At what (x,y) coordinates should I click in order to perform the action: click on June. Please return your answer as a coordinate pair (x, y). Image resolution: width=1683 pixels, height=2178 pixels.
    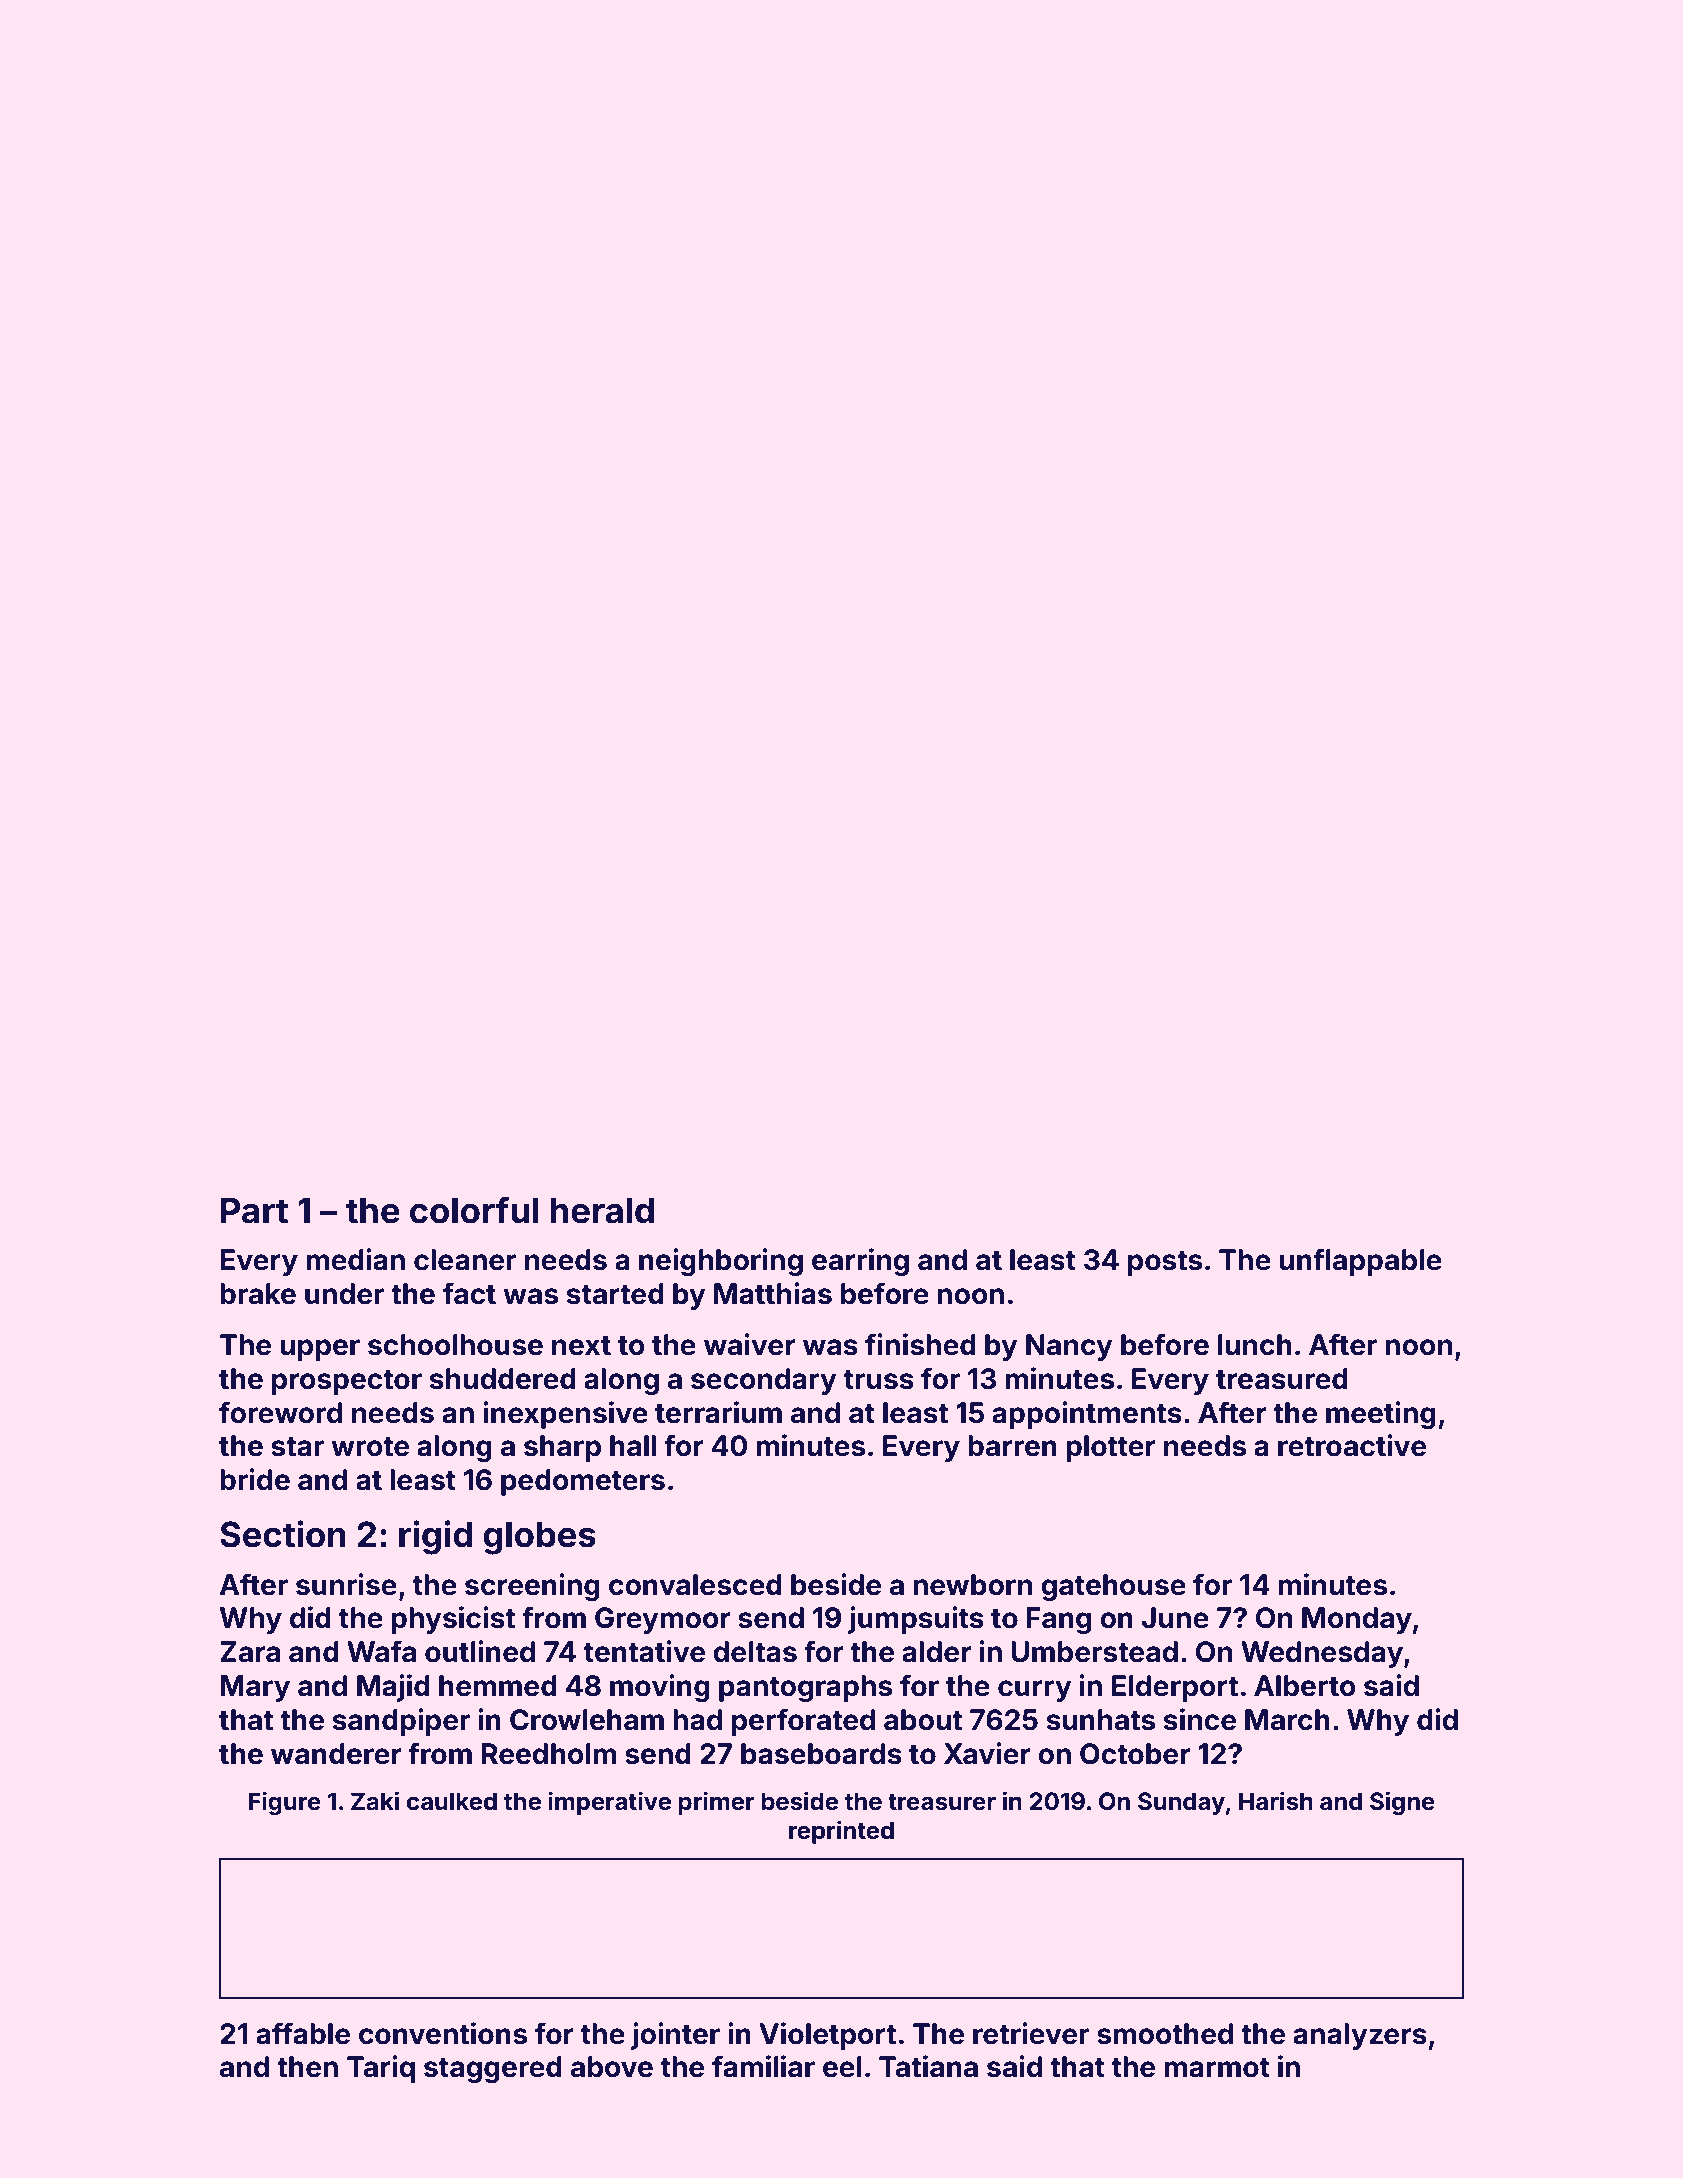
    Looking at the image, I should click on (1175, 1618).
